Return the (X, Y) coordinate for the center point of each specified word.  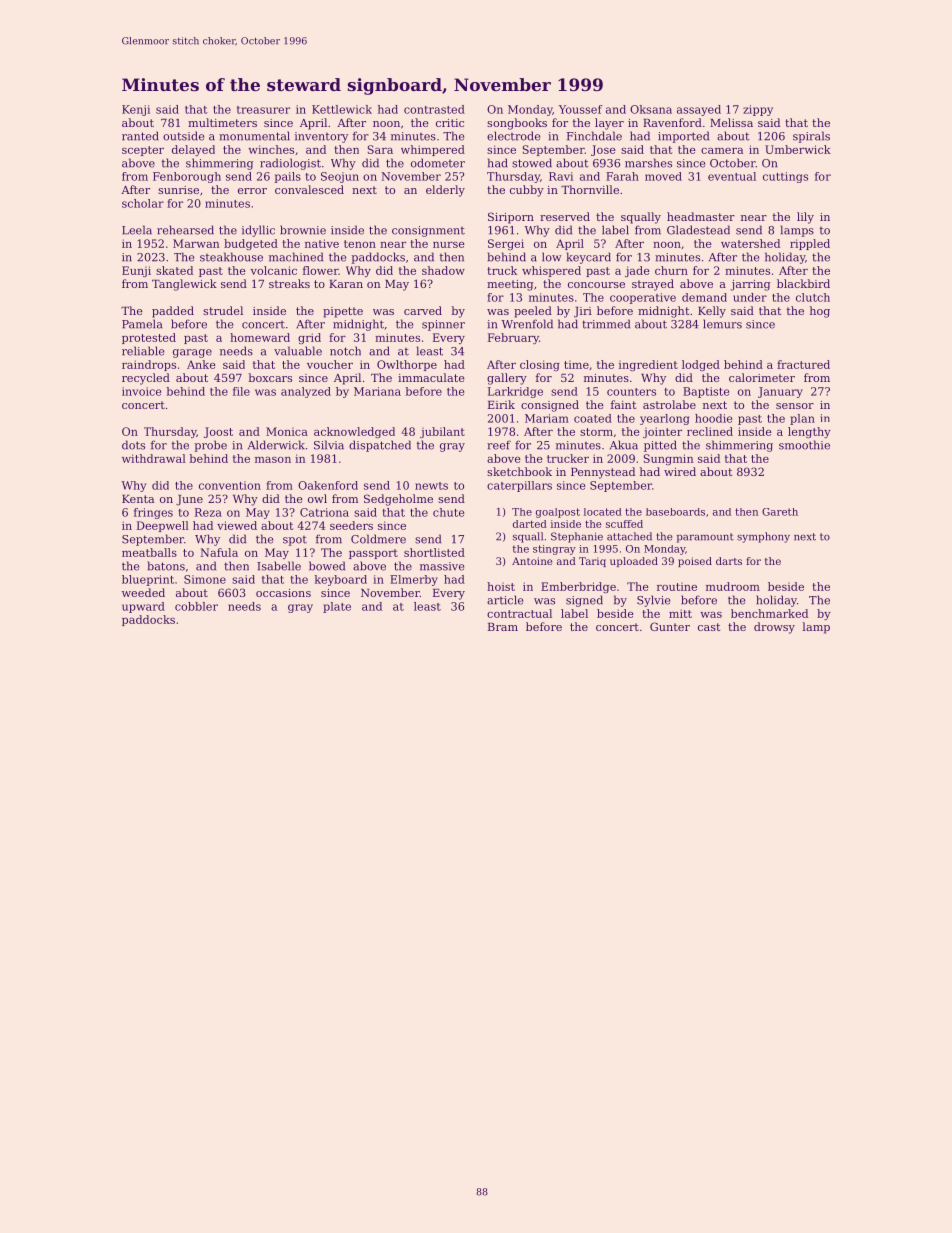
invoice (141, 391)
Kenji (136, 110)
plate (337, 607)
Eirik (501, 404)
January (780, 392)
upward (143, 607)
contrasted (434, 109)
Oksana (651, 109)
